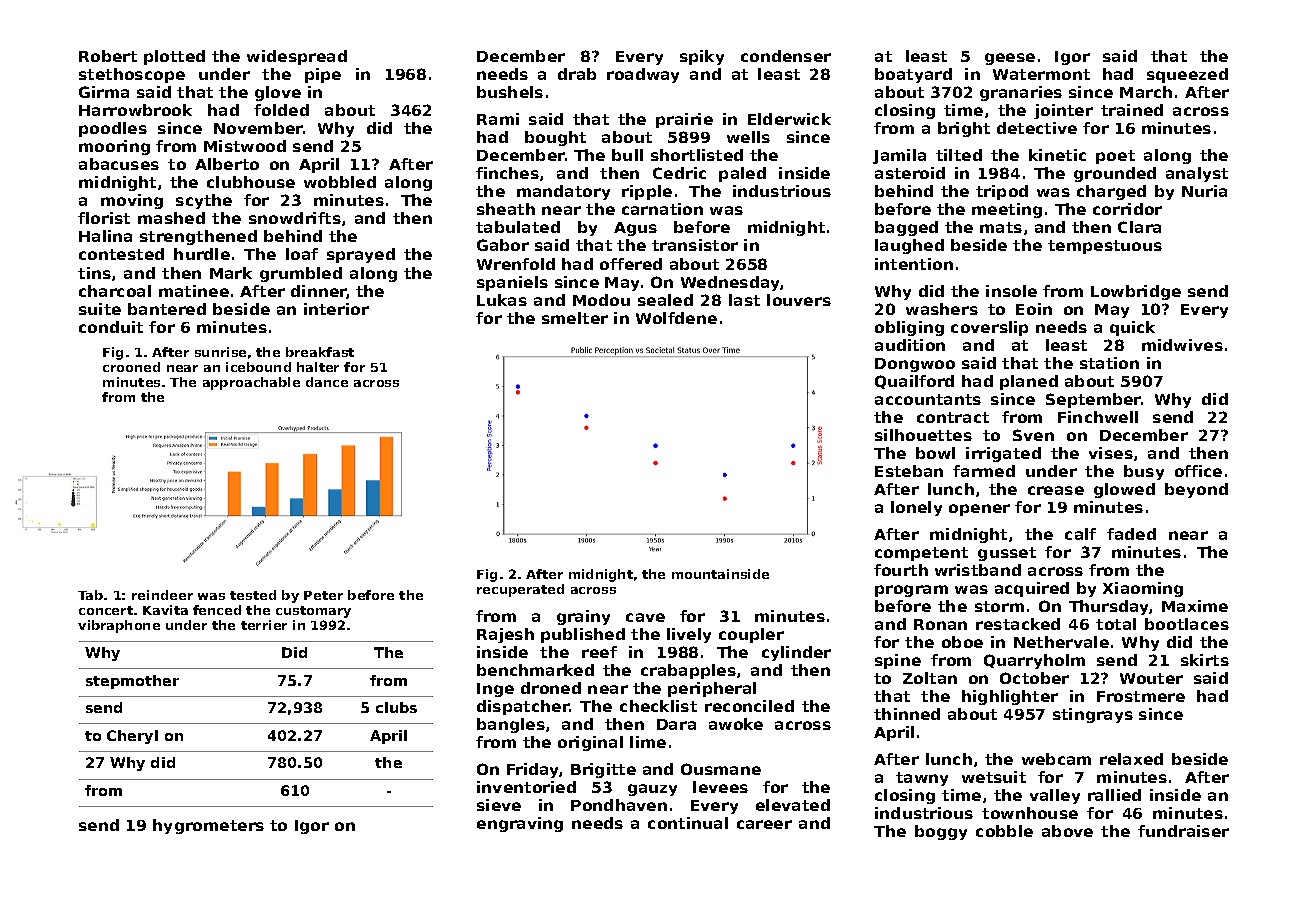 This screenshot has width=1308, height=924. What do you see at coordinates (323, 75) in the screenshot?
I see `pipe` at bounding box center [323, 75].
